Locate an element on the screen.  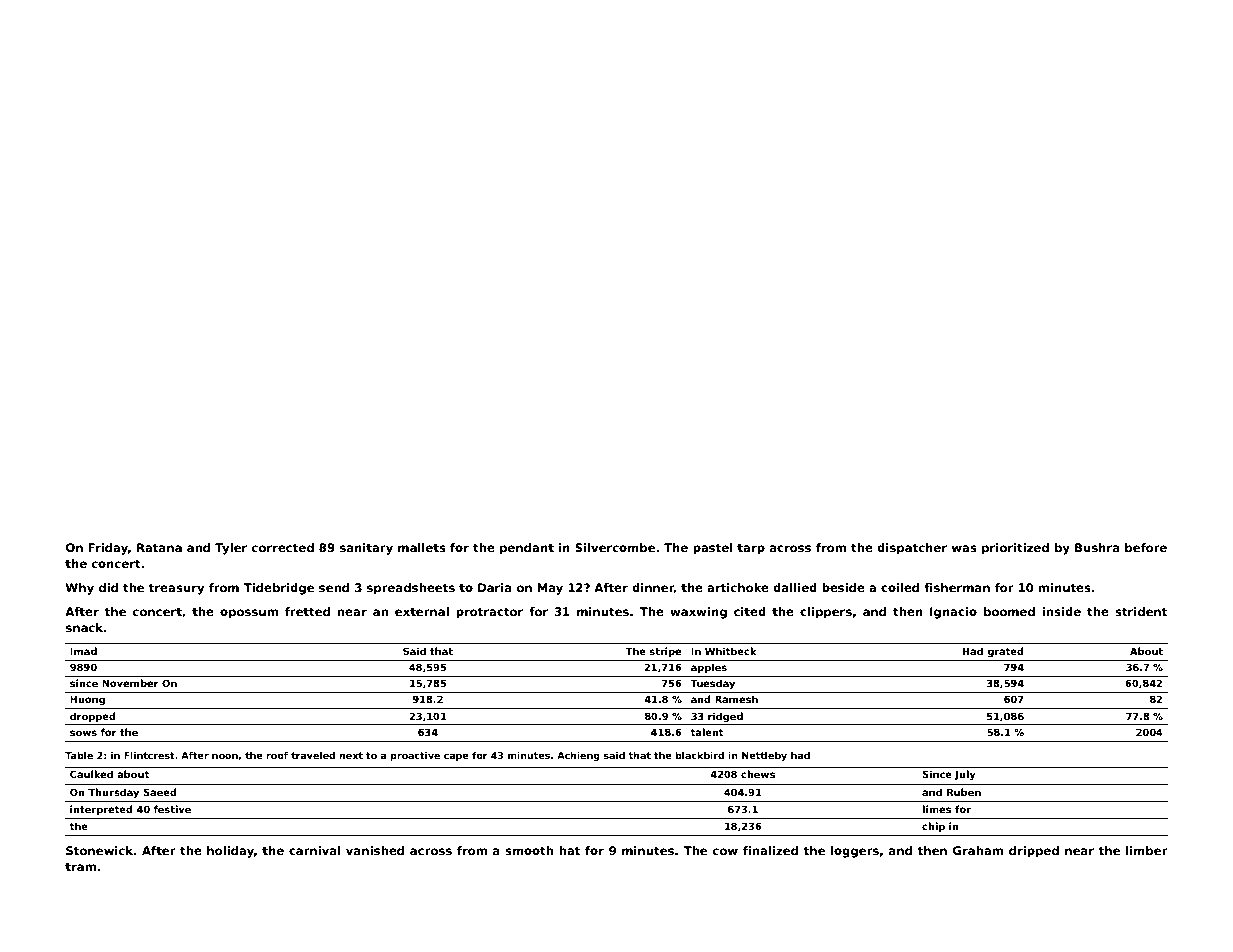
external is located at coordinates (422, 611).
